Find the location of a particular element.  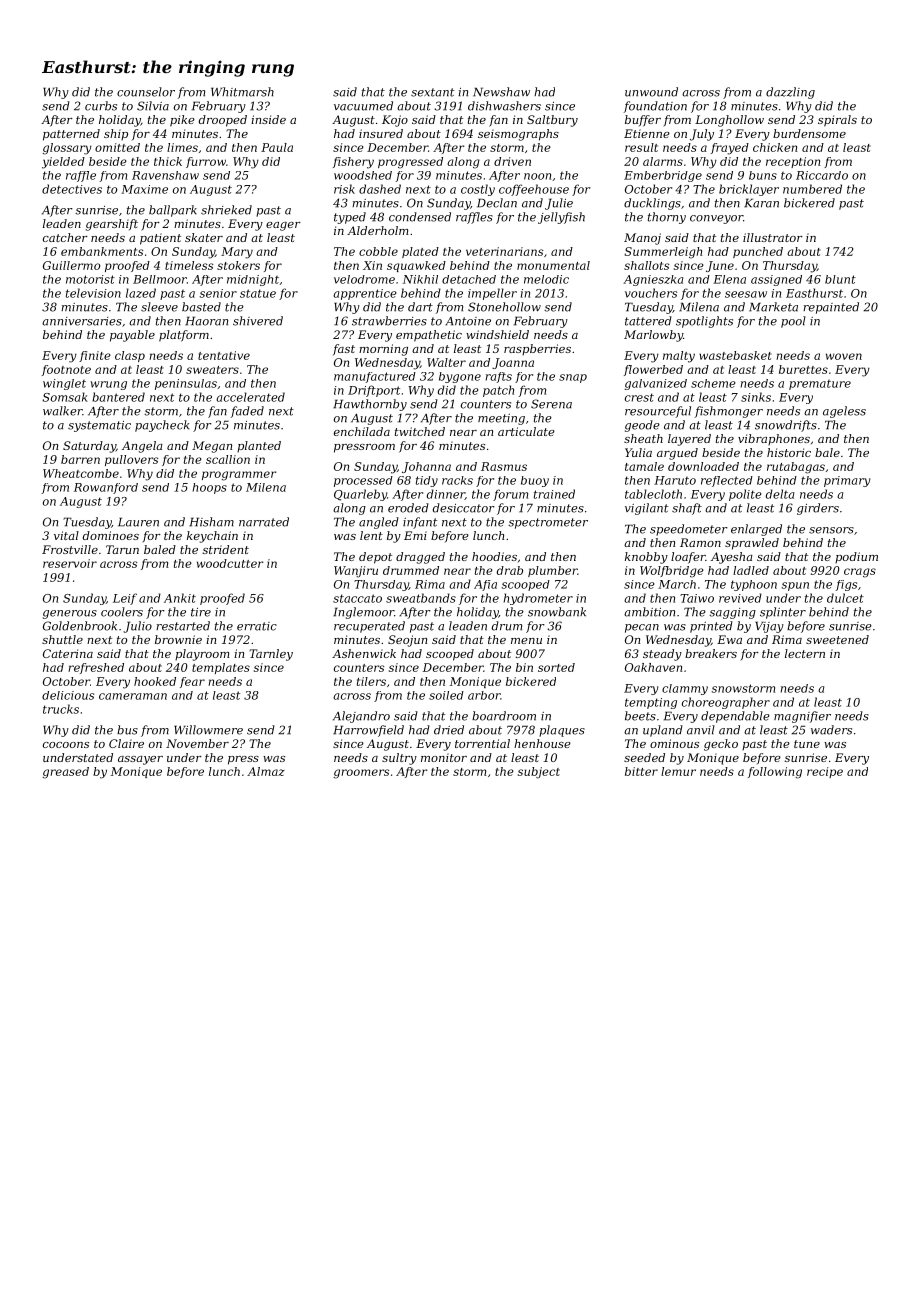

vacuumed is located at coordinates (363, 106).
